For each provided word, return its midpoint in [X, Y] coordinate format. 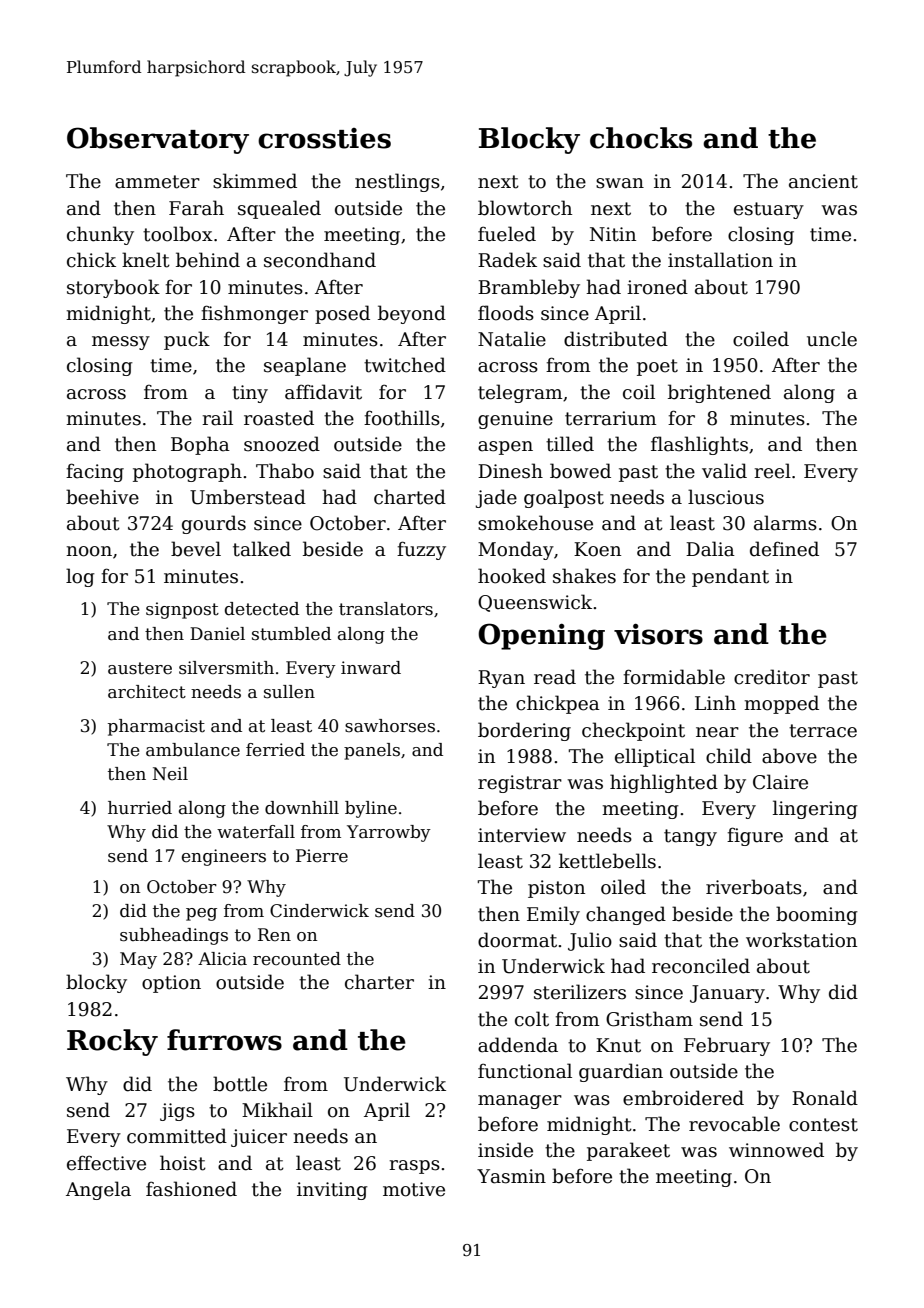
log [80, 577]
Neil [170, 774]
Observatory [158, 140]
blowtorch [525, 208]
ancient [823, 181]
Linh [715, 702]
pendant [730, 577]
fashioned [191, 1189]
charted [410, 497]
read [555, 677]
